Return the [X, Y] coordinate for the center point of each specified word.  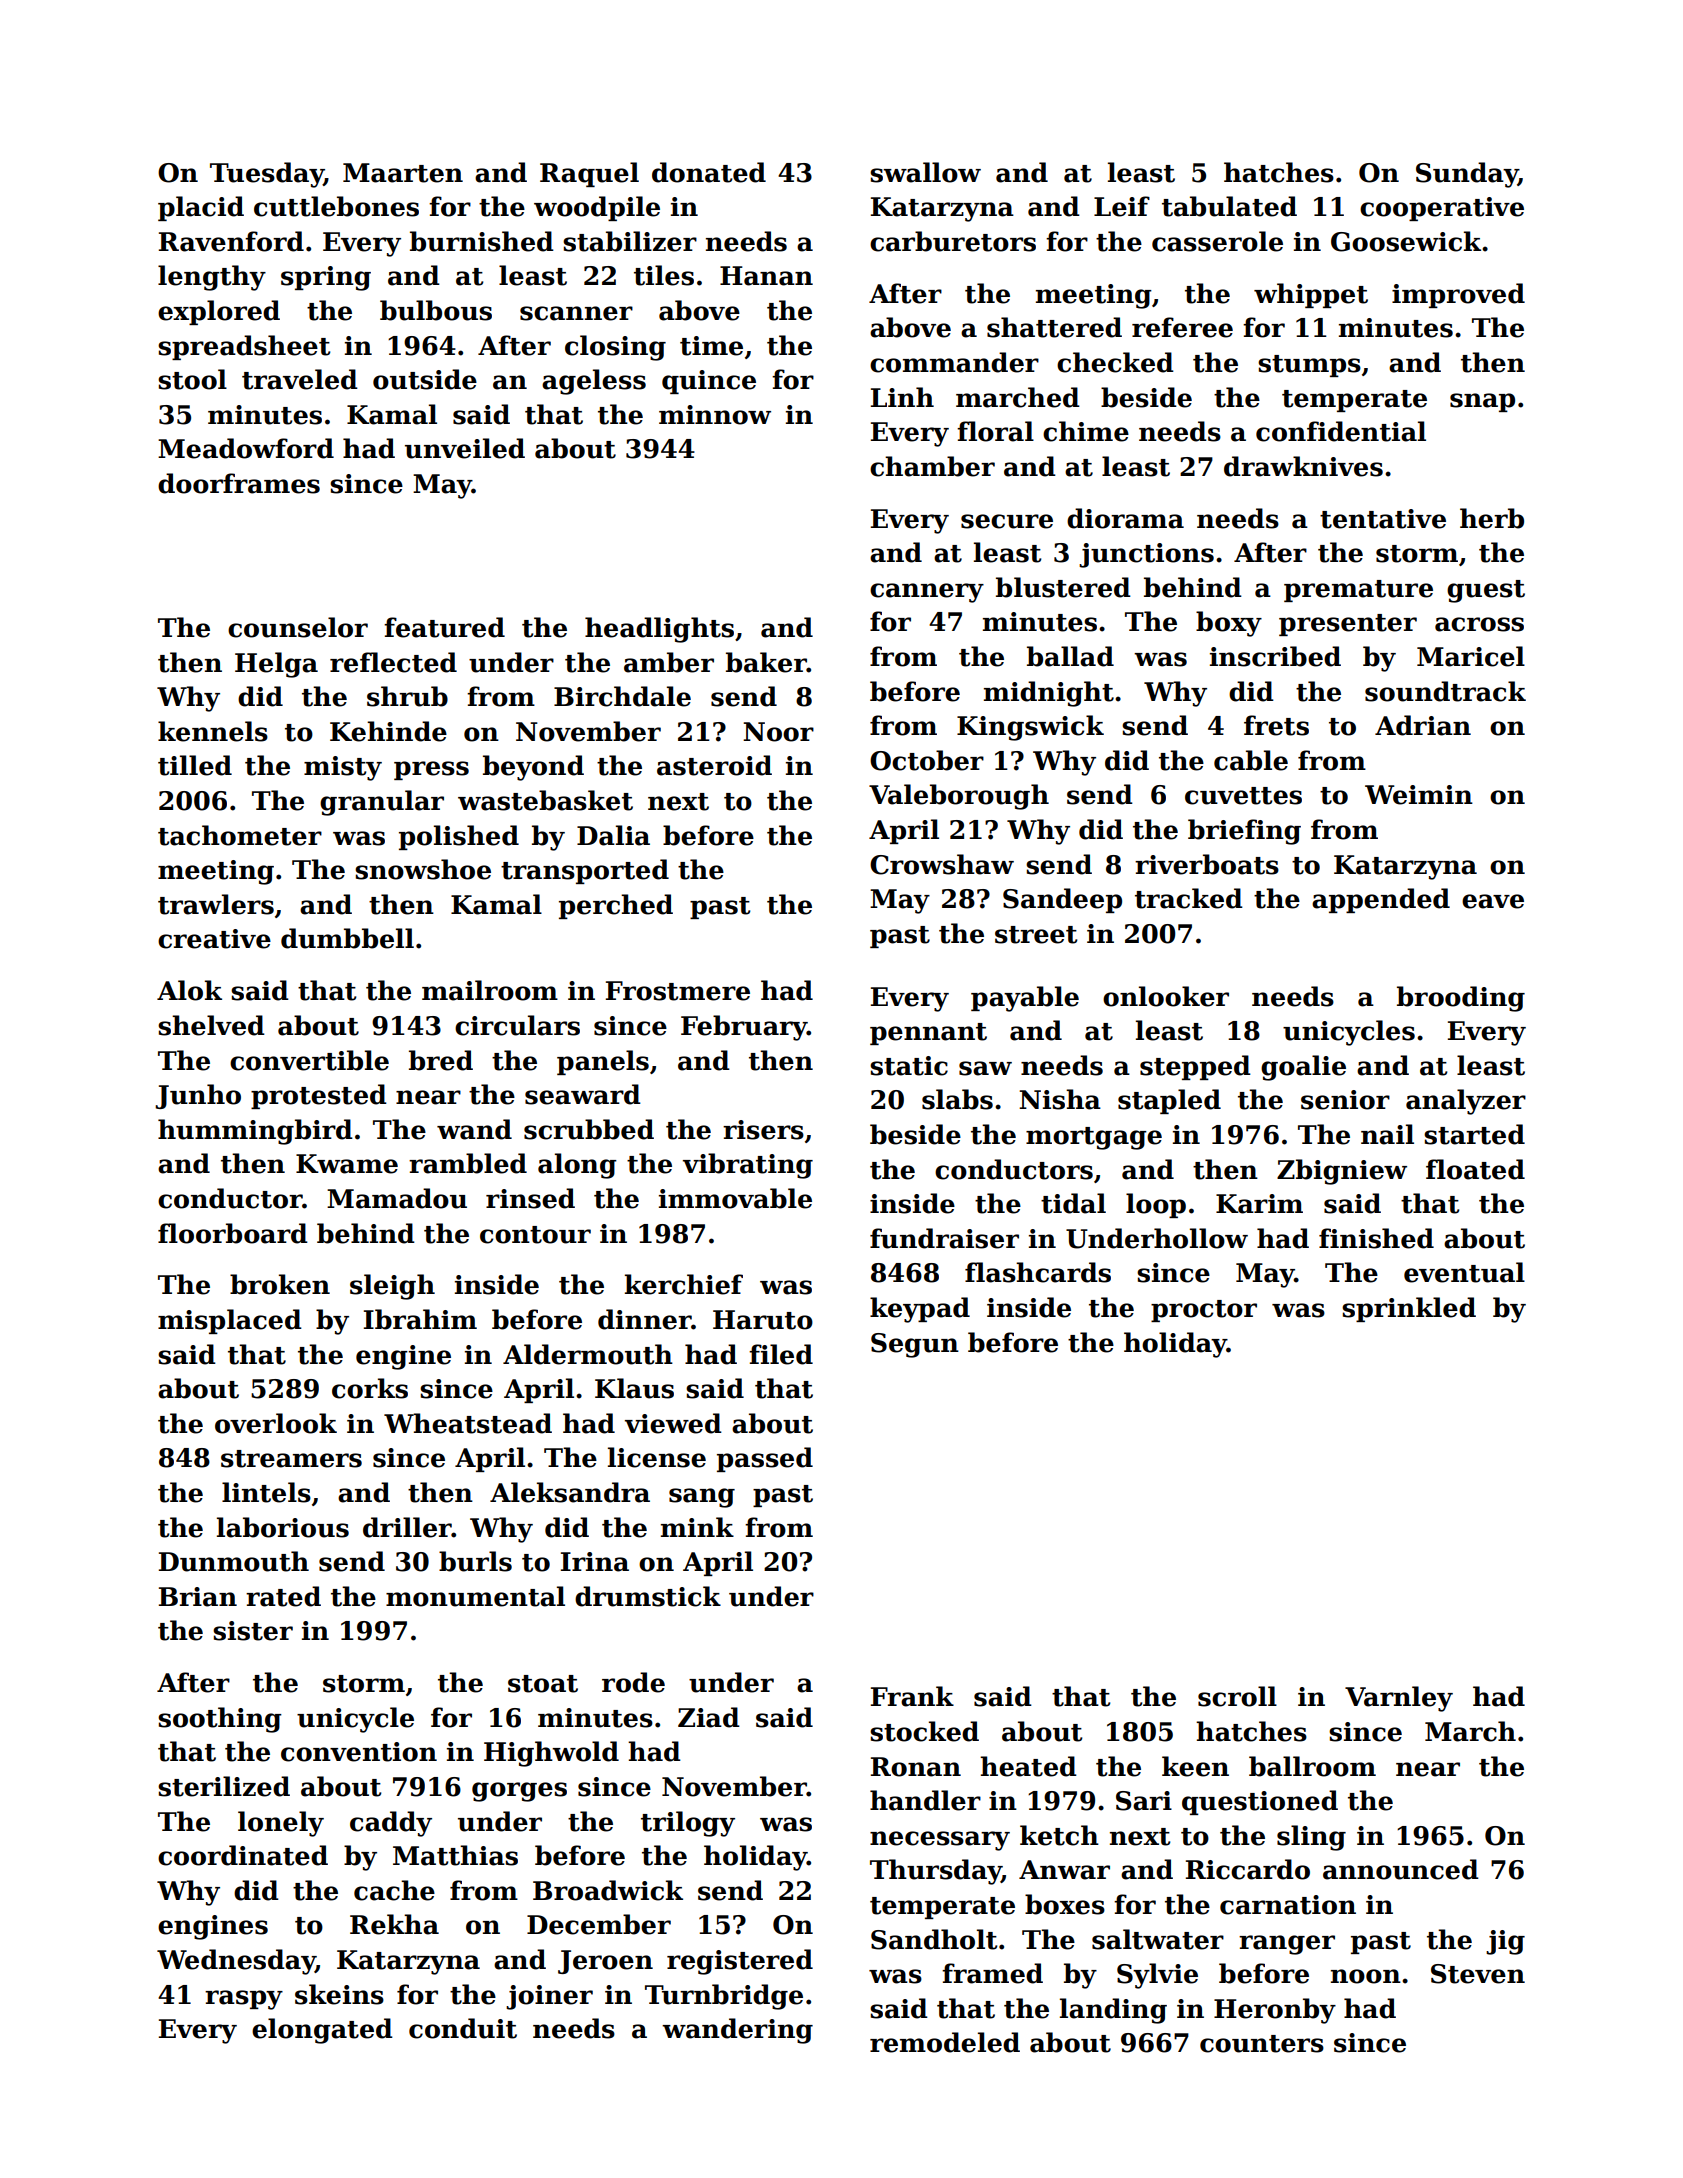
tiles [664, 275]
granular [382, 803]
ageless [594, 382]
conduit [463, 2028]
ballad [1070, 656]
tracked [1189, 898]
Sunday [1467, 175]
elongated [322, 2031]
